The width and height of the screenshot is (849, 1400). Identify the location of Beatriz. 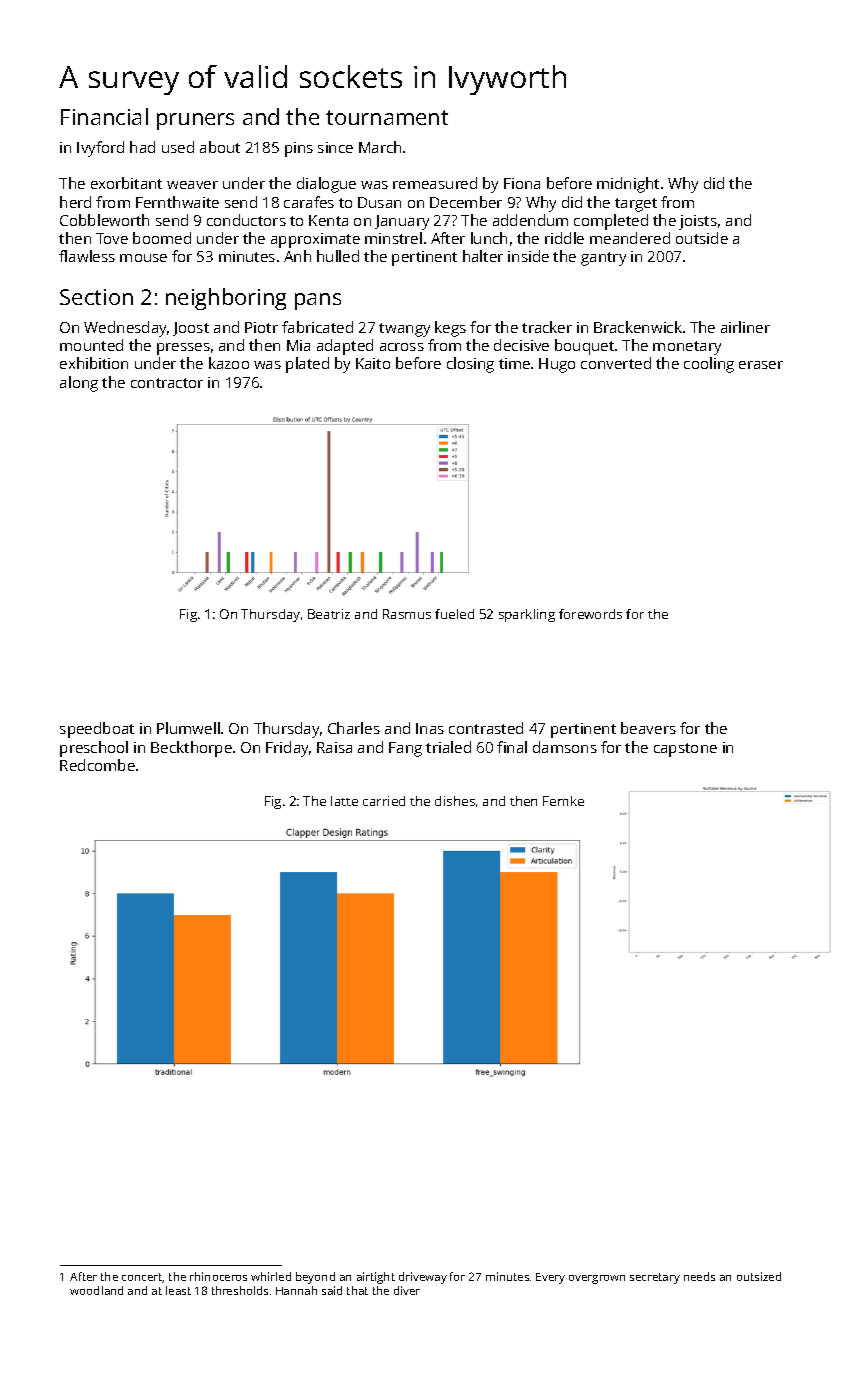
(329, 614).
